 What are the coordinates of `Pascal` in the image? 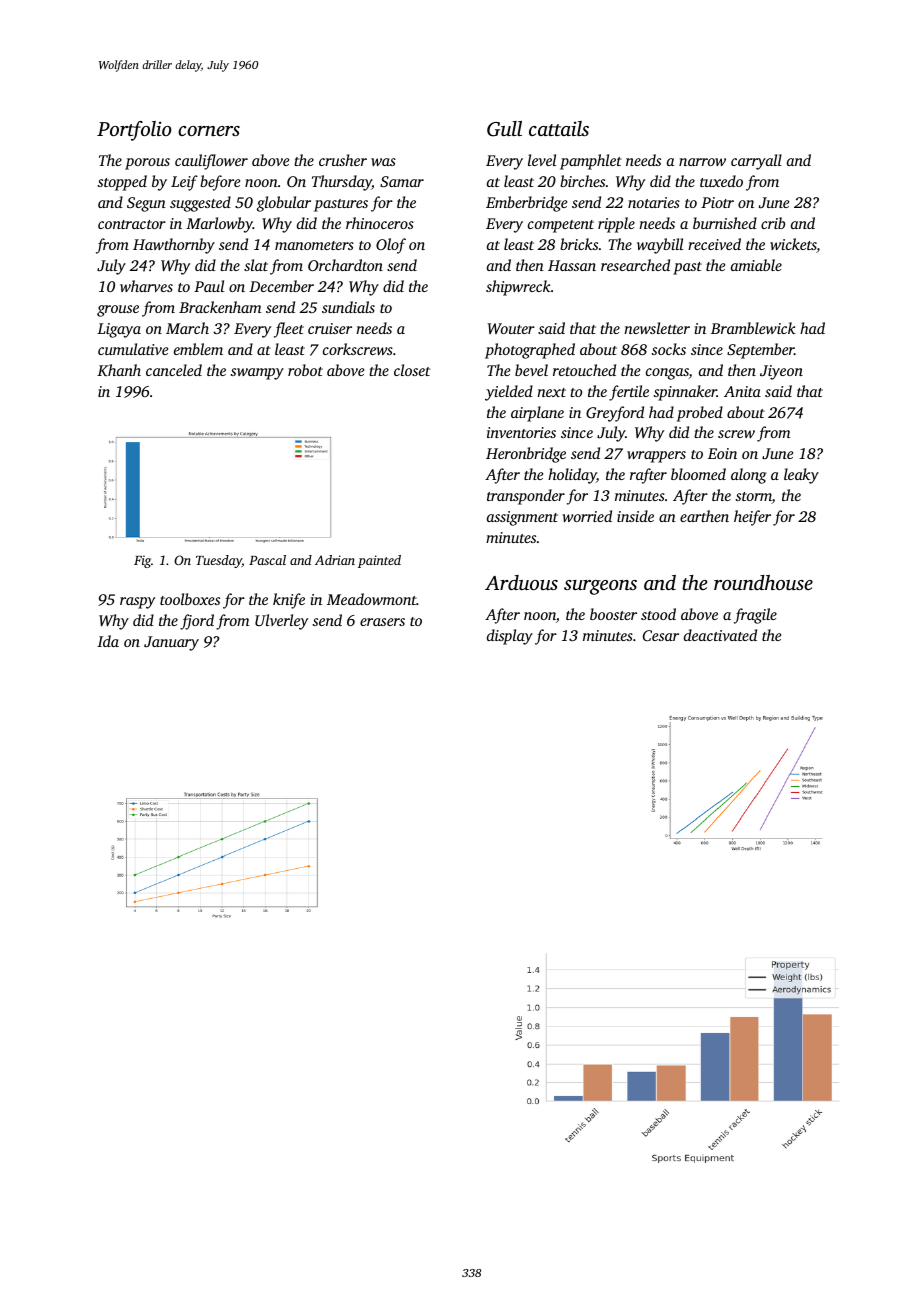 It's located at (267, 560).
